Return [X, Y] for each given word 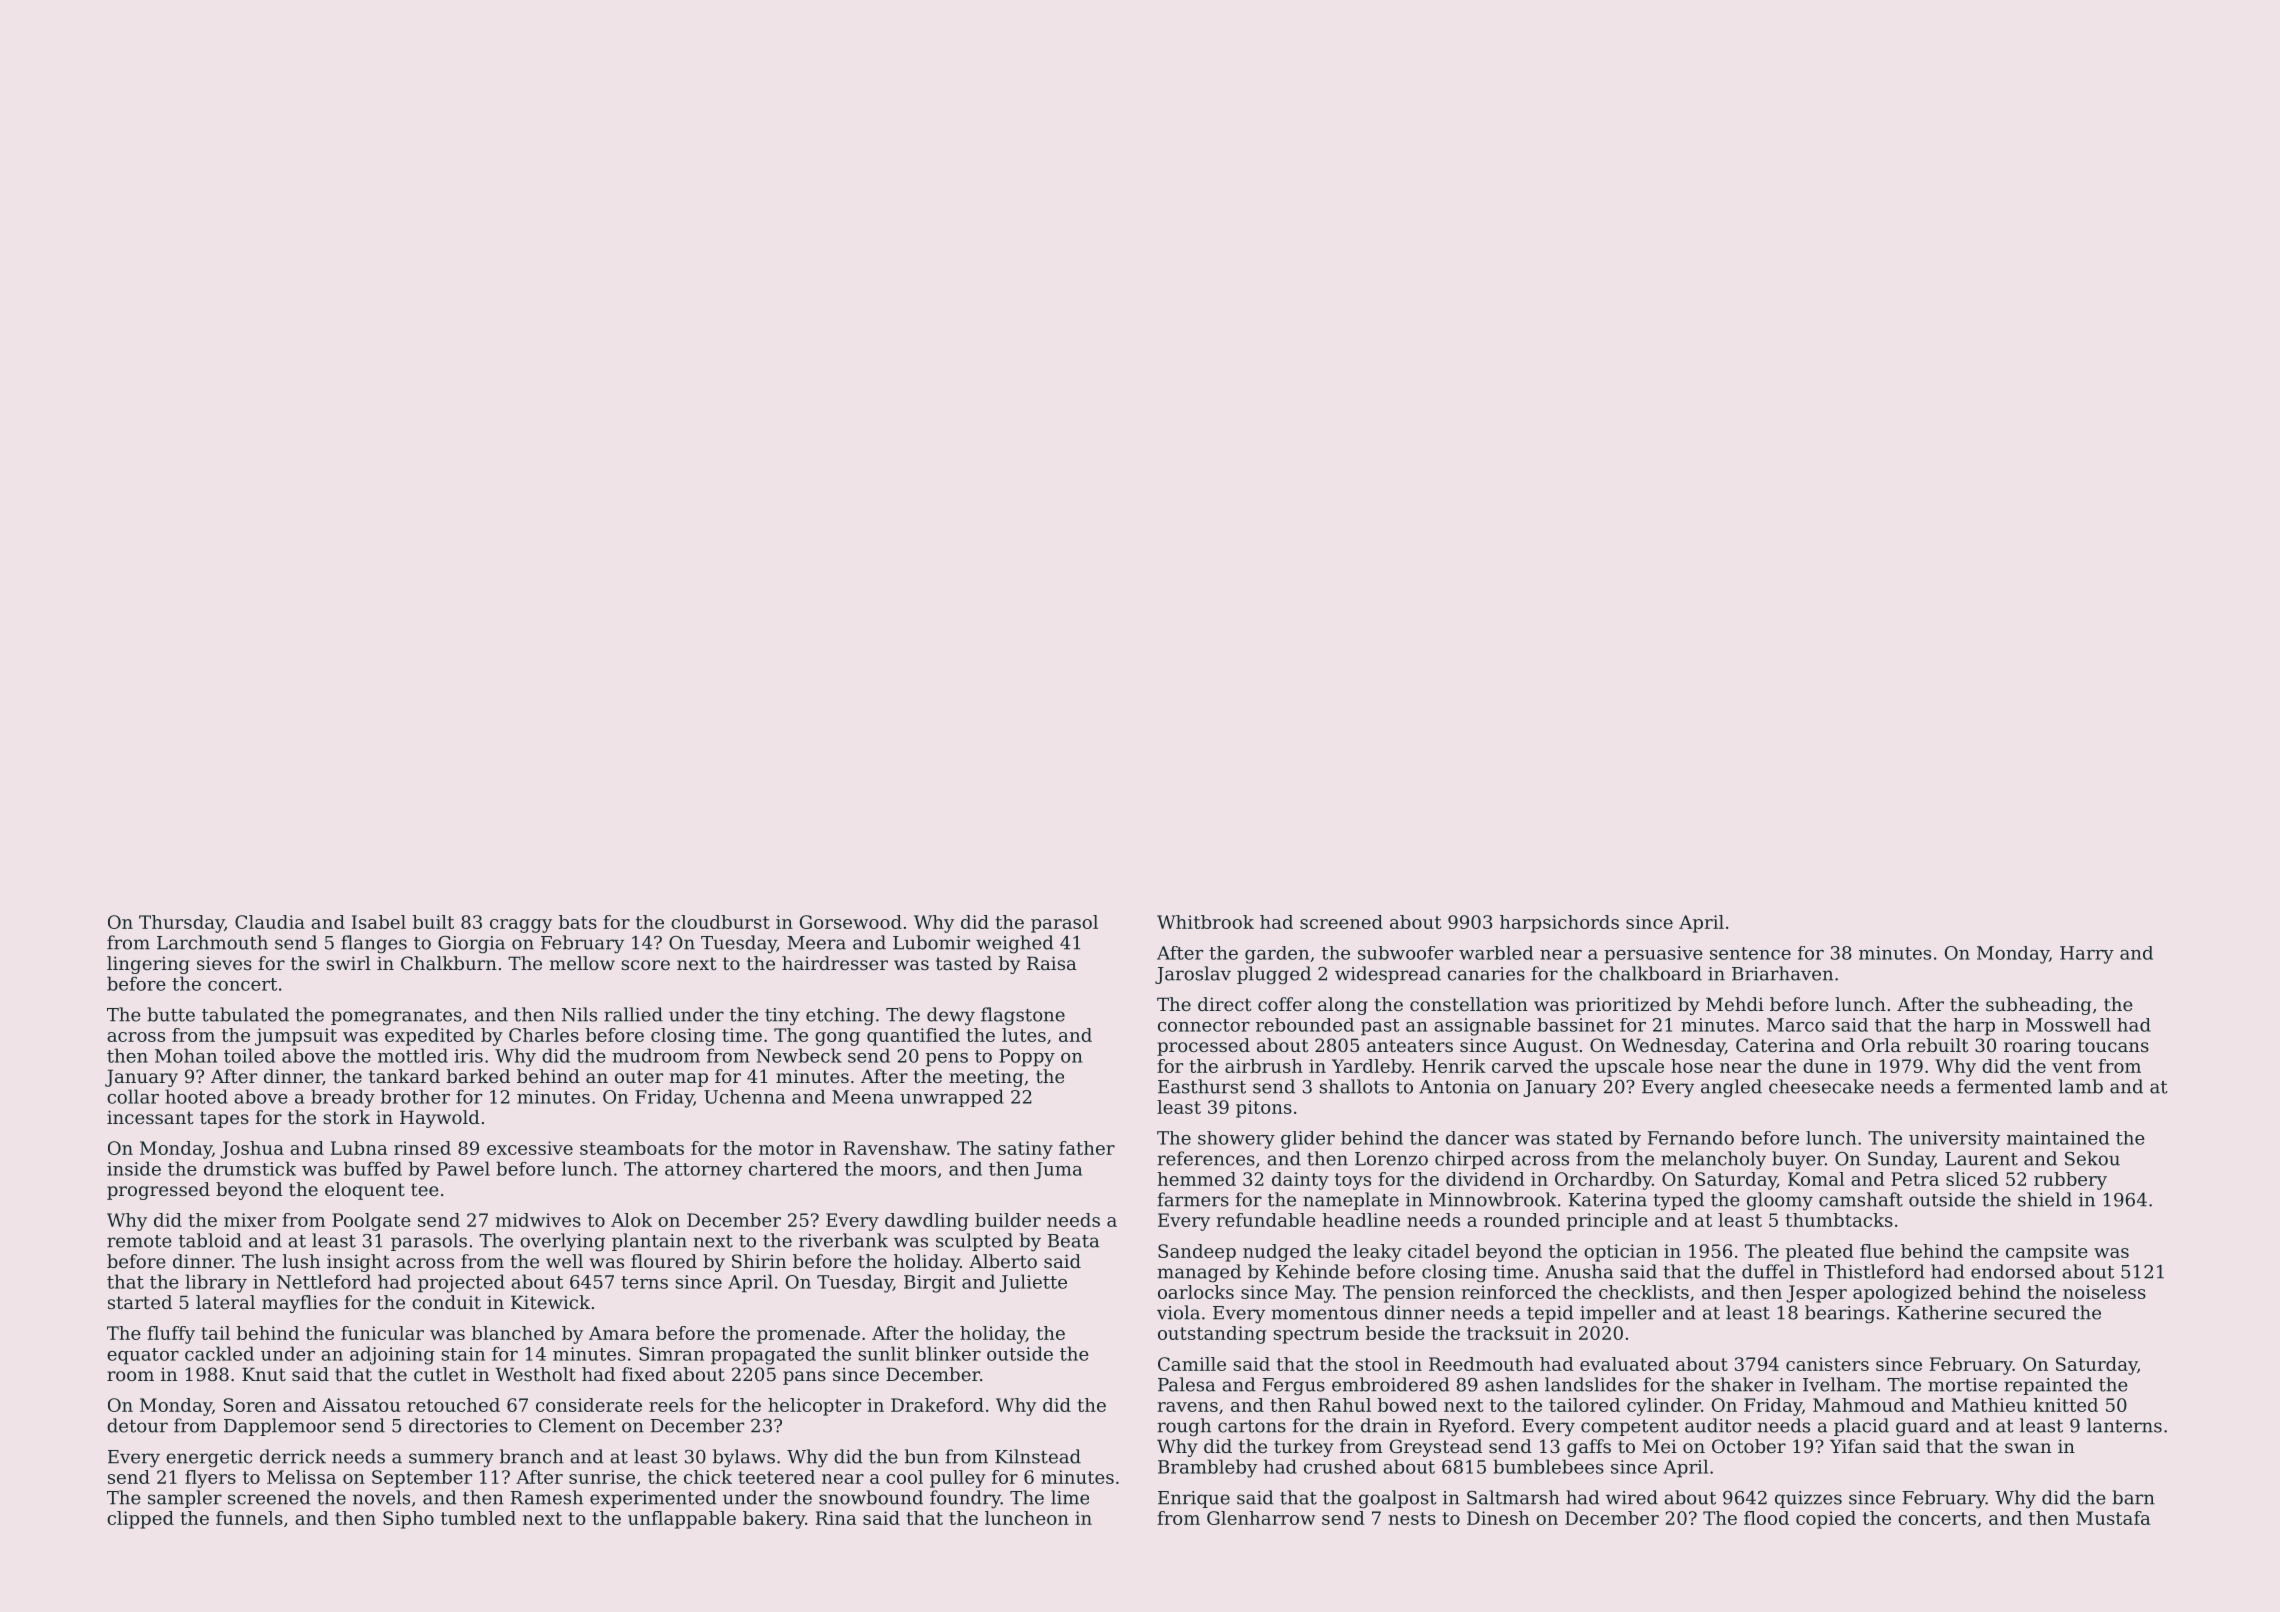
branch [532, 1456]
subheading [2038, 1006]
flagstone [1023, 1016]
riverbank [843, 1240]
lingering [148, 965]
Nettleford [324, 1281]
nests [1412, 1518]
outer [639, 1076]
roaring [2037, 1047]
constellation [1469, 1004]
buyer [1798, 1160]
